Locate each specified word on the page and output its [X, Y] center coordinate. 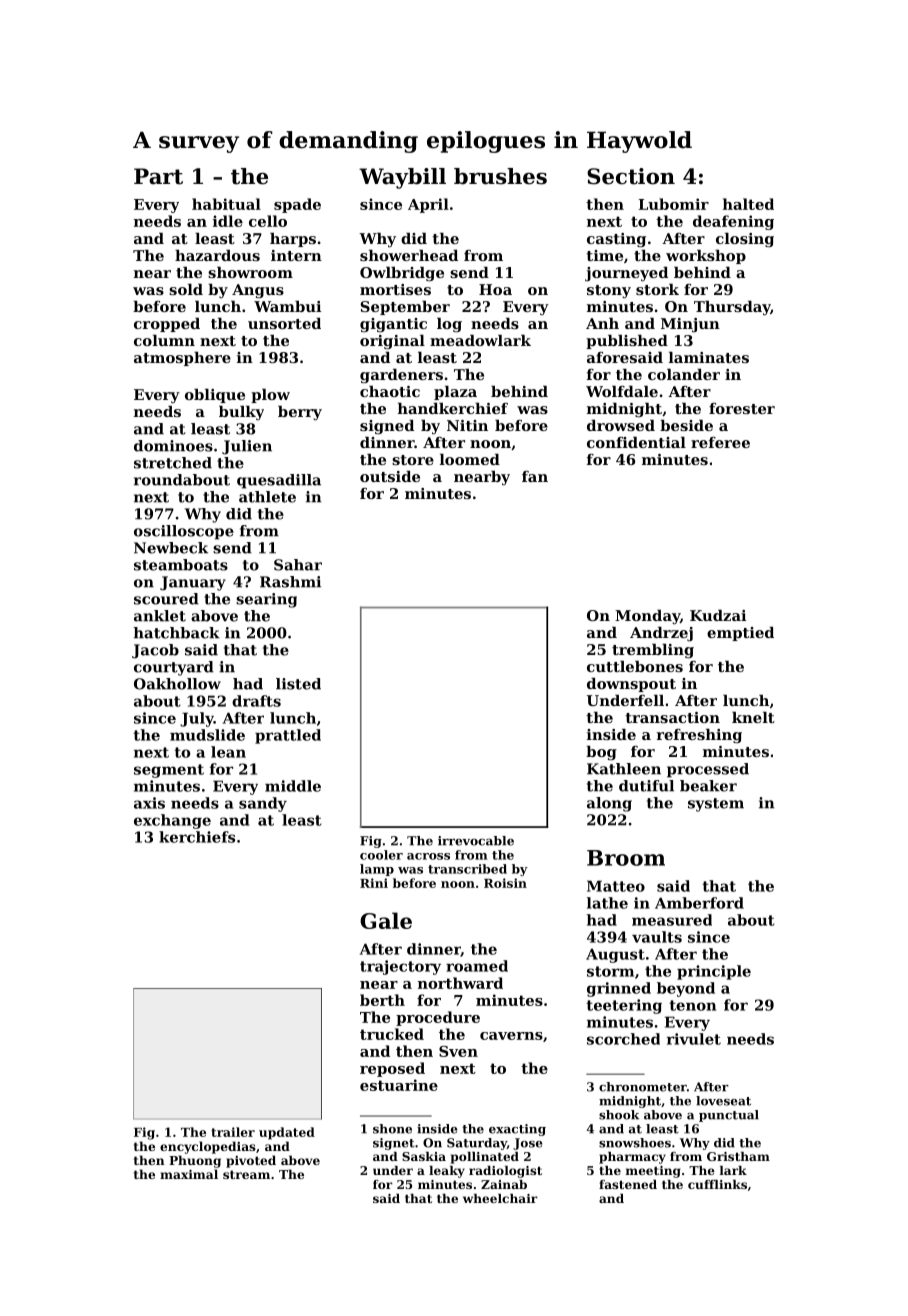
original [392, 342]
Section [631, 176]
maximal [189, 1174]
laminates [709, 357]
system [716, 805]
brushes [500, 176]
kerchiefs [197, 837]
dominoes [173, 446]
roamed [477, 966]
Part [158, 176]
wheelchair [500, 1198]
